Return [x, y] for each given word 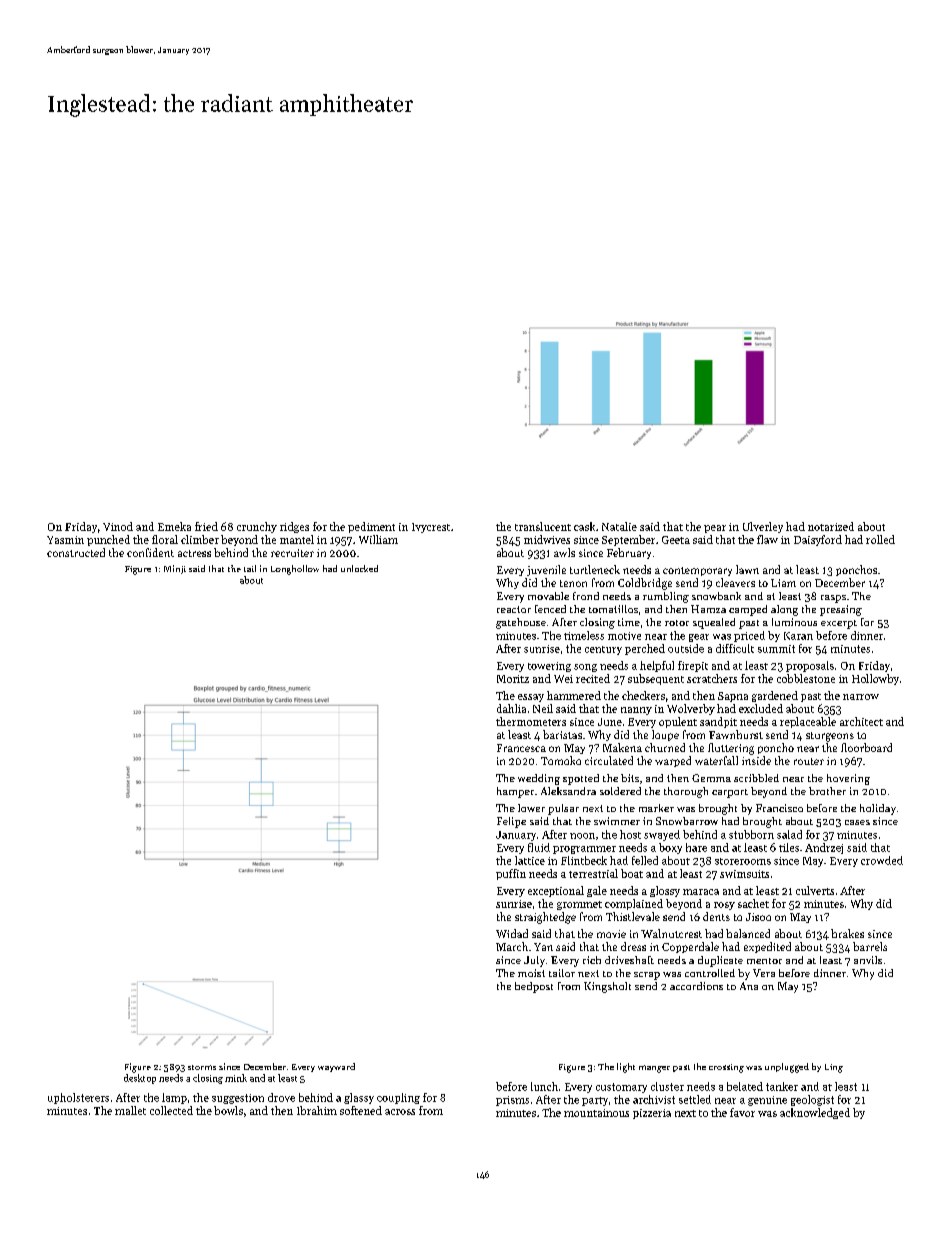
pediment [371, 527]
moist [531, 973]
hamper [515, 792]
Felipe [511, 822]
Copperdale [690, 947]
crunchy [257, 527]
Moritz [513, 679]
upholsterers [78, 1098]
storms [202, 1067]
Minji [175, 569]
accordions [696, 986]
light [626, 1068]
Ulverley [763, 527]
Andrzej [824, 848]
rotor [677, 623]
